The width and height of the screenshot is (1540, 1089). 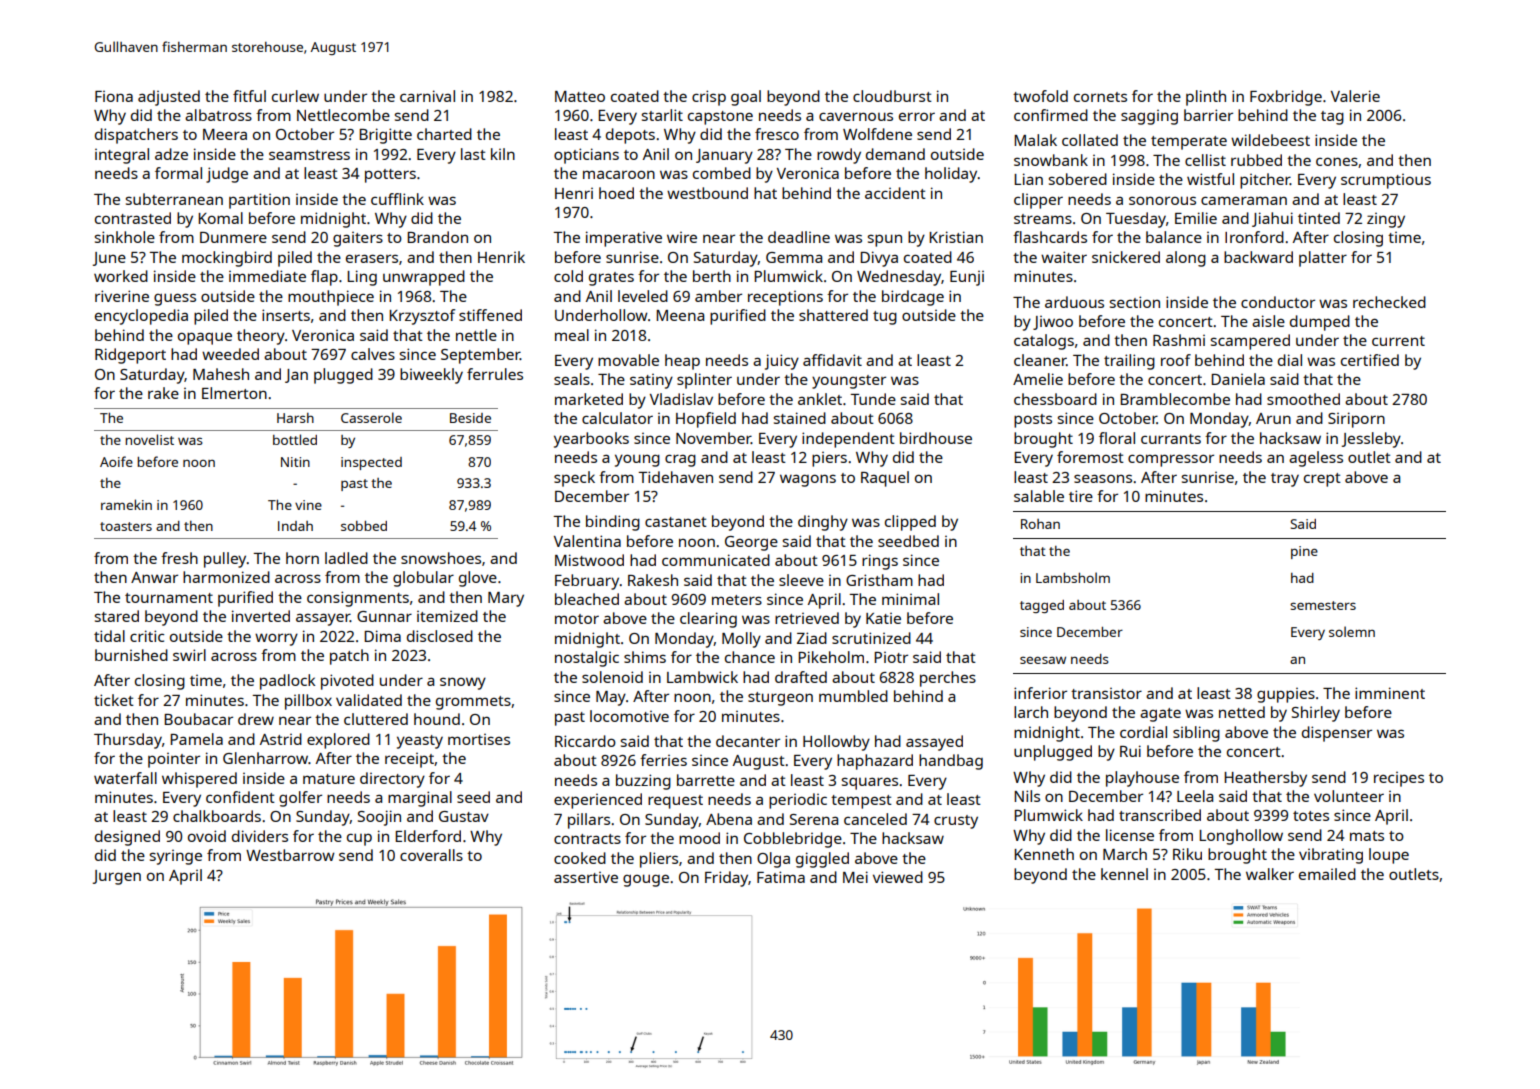 What do you see at coordinates (839, 156) in the screenshot?
I see `rowdy` at bounding box center [839, 156].
